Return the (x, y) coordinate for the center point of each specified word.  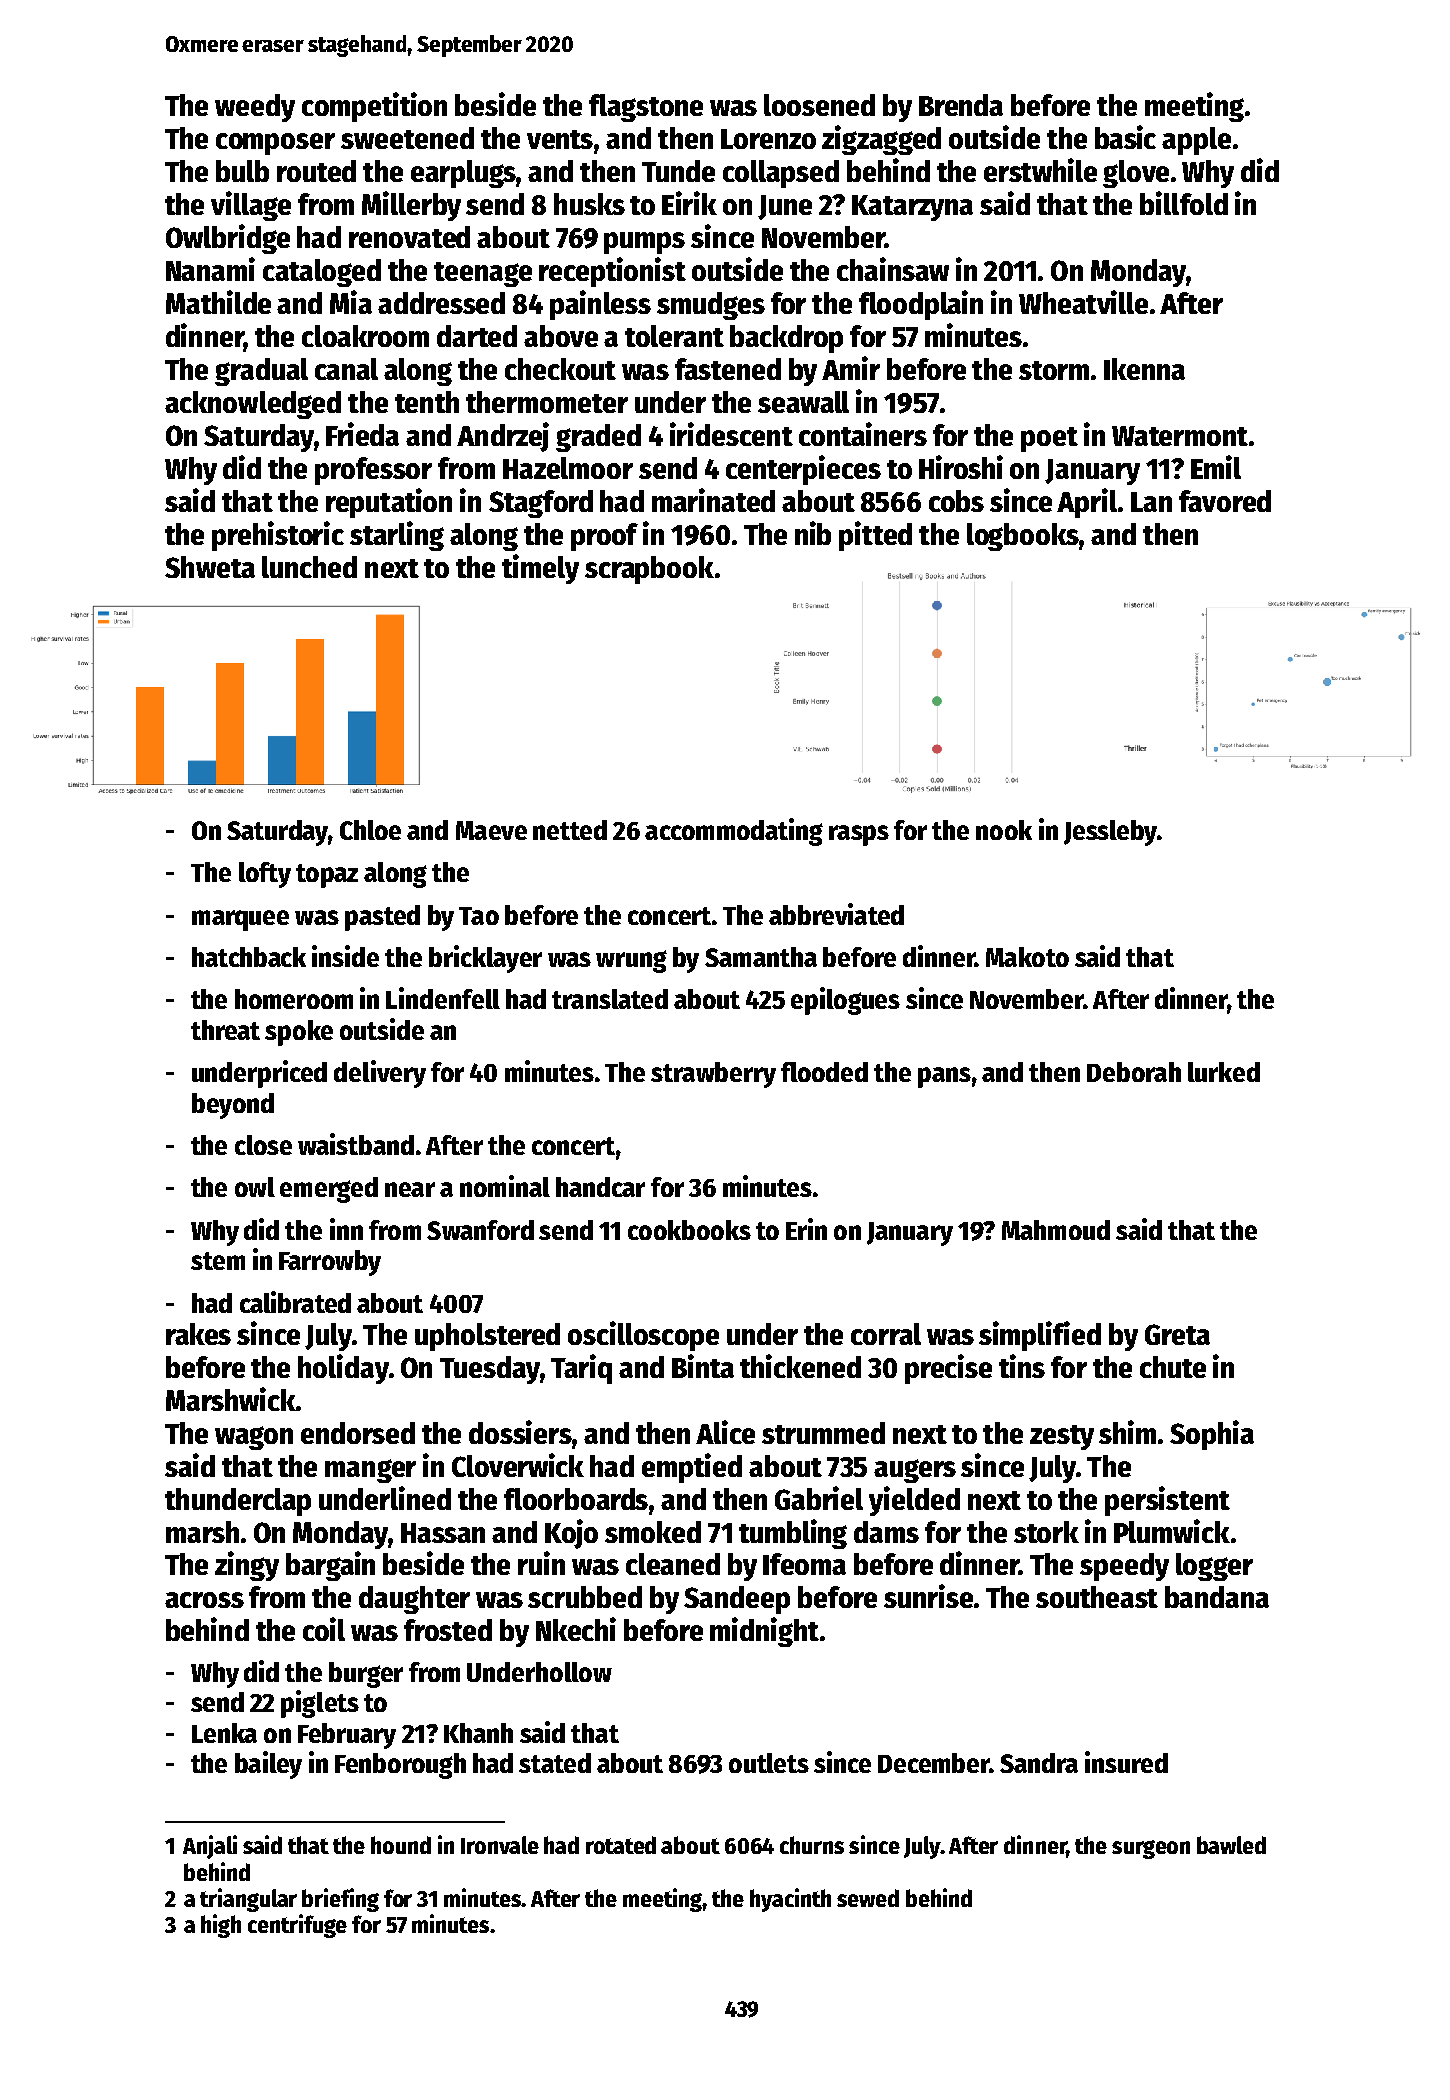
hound (401, 1845)
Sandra (1039, 1763)
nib (813, 533)
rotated (621, 1845)
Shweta (210, 567)
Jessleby (1110, 833)
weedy (255, 108)
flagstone (646, 108)
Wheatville (1083, 302)
